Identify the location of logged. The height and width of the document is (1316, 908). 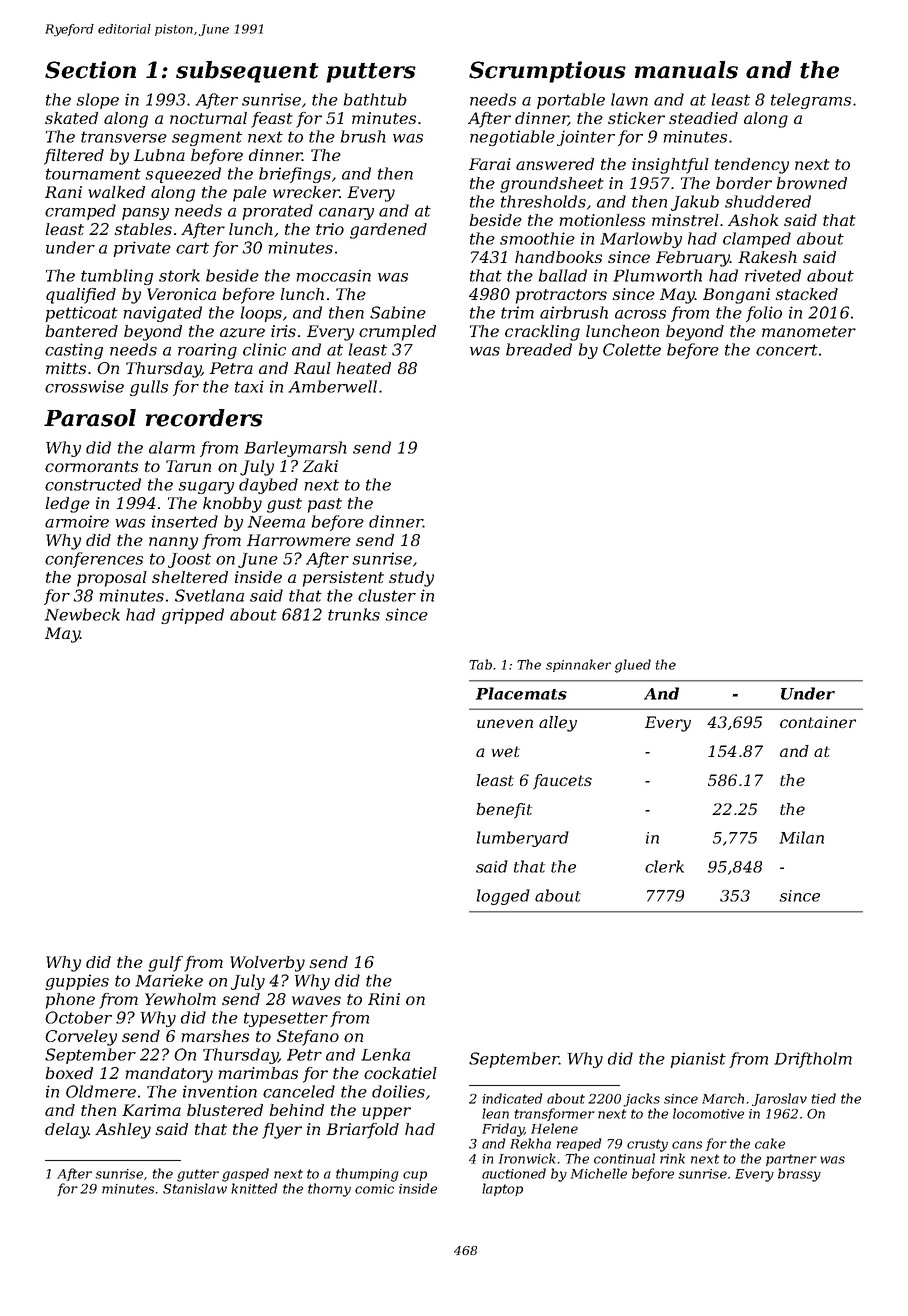
(503, 897).
